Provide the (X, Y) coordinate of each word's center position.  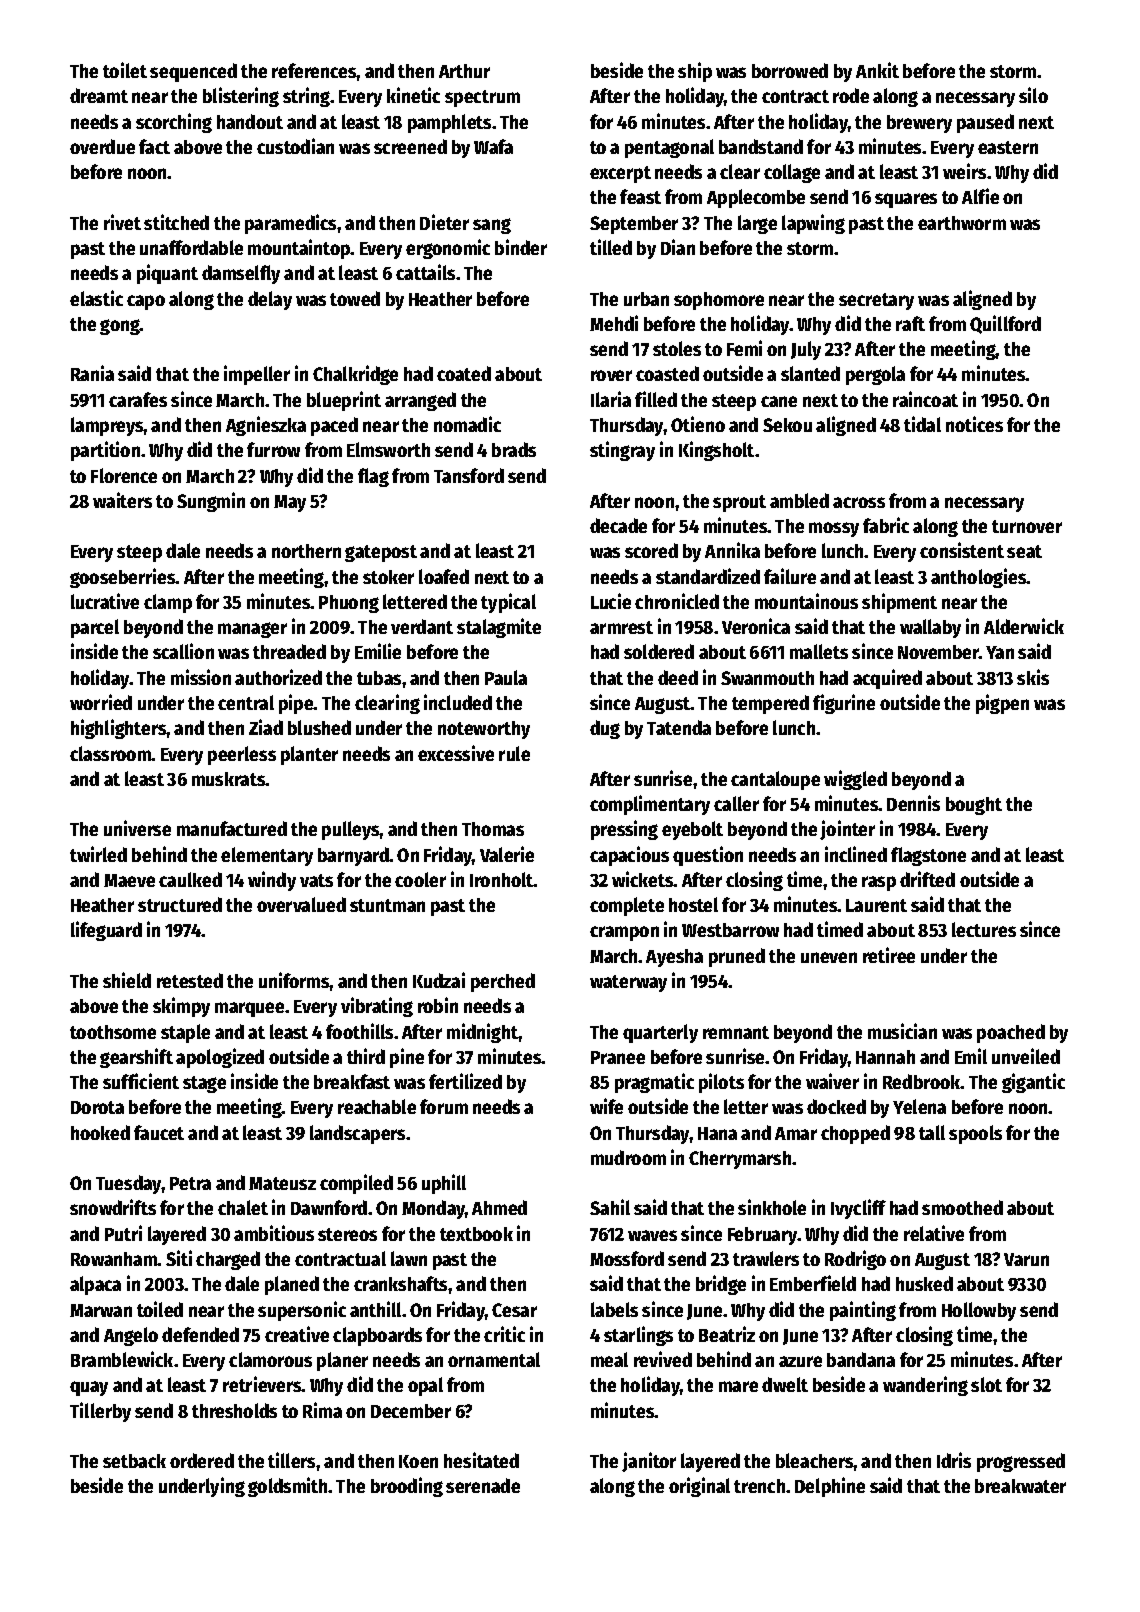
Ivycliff (858, 1209)
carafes (138, 399)
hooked (100, 1132)
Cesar (514, 1310)
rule (514, 753)
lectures (984, 929)
